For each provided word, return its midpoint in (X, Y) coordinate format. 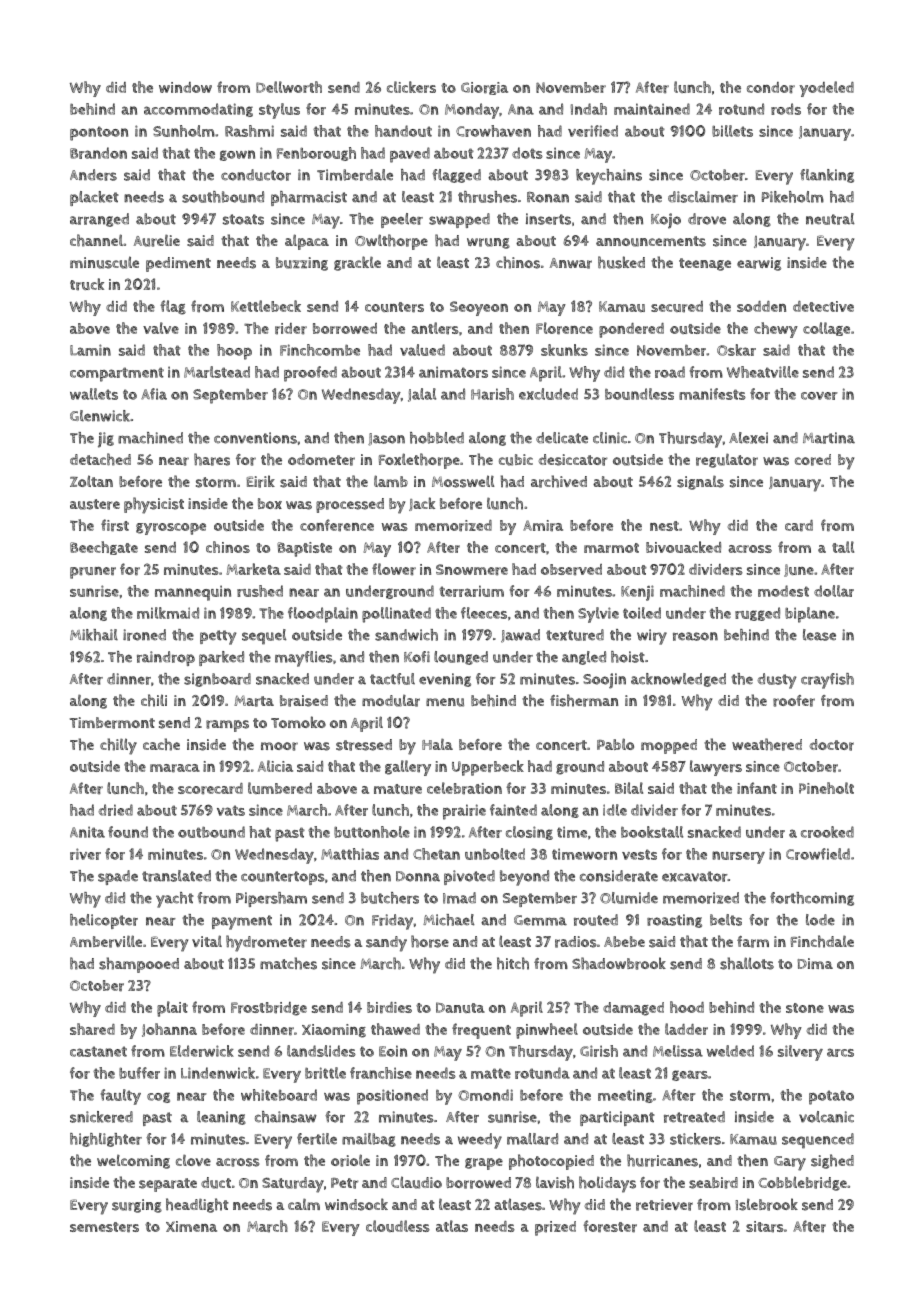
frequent (481, 1031)
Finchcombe (320, 350)
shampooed (139, 965)
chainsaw (286, 1117)
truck (87, 284)
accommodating (198, 110)
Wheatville (763, 372)
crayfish (827, 681)
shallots (747, 963)
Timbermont (112, 723)
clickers (411, 87)
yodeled (826, 89)
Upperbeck (488, 768)
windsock (356, 1204)
